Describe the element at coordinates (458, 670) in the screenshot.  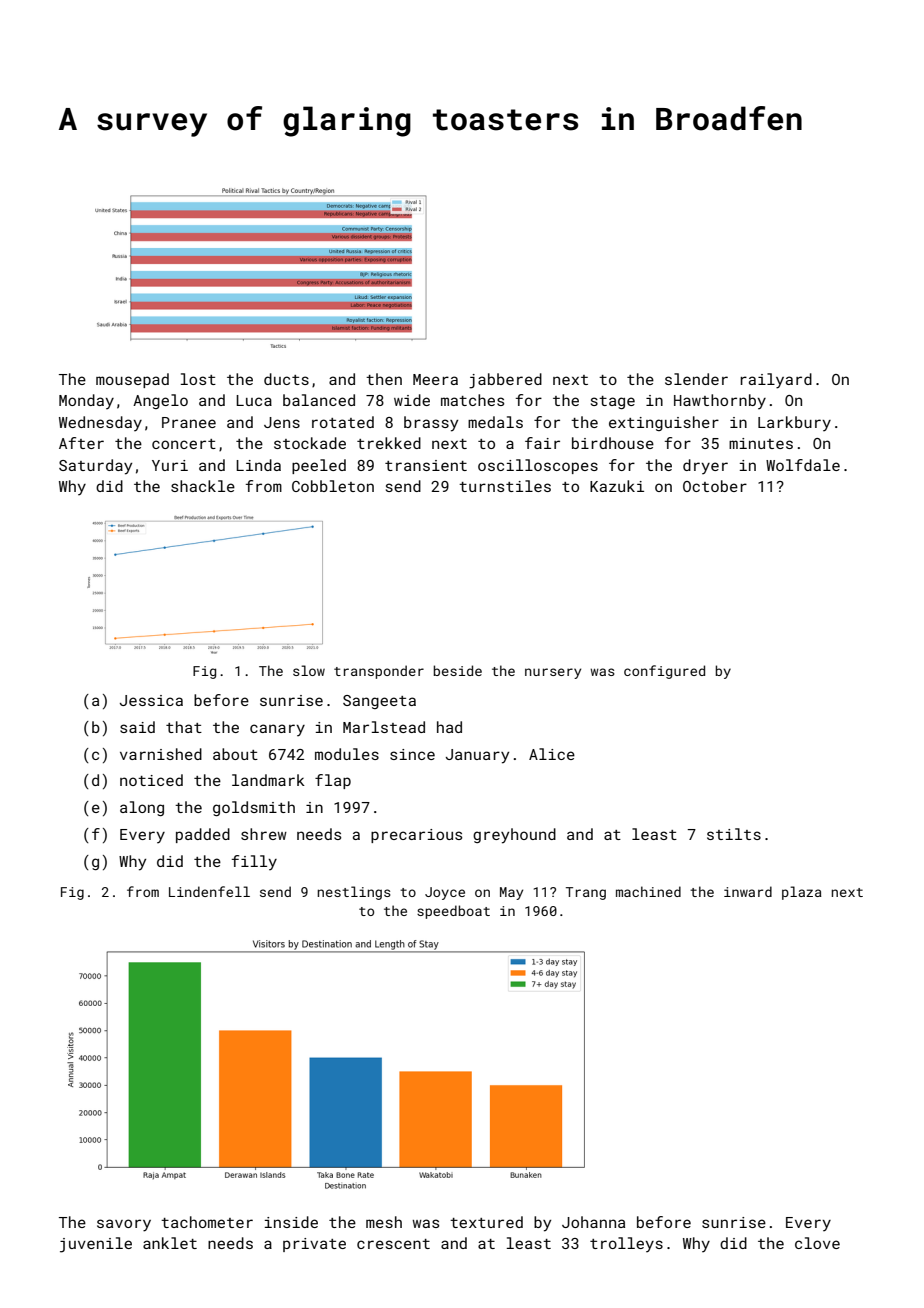
I see `beside` at that location.
